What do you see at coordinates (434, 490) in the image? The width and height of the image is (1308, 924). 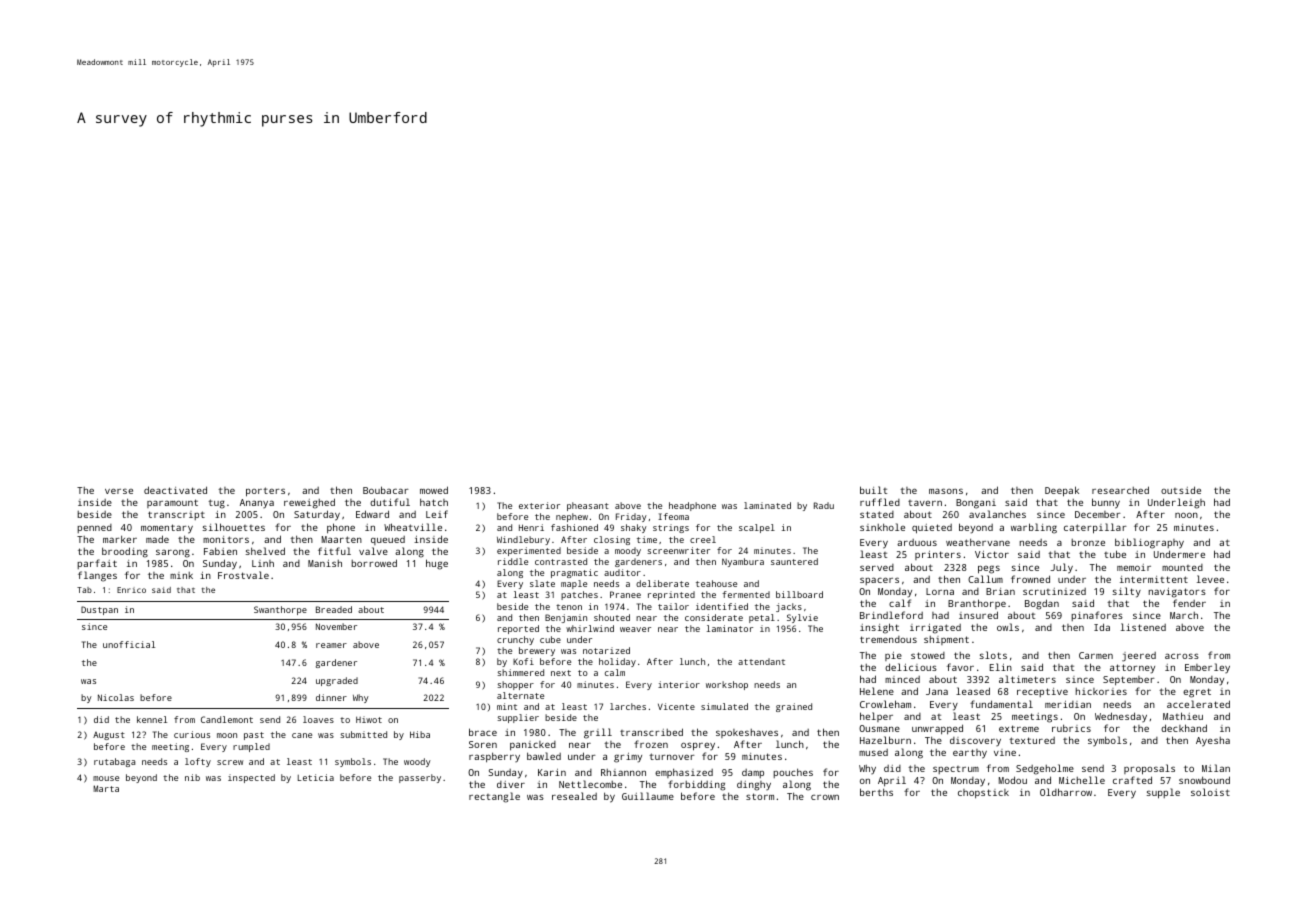 I see `mowed` at bounding box center [434, 490].
